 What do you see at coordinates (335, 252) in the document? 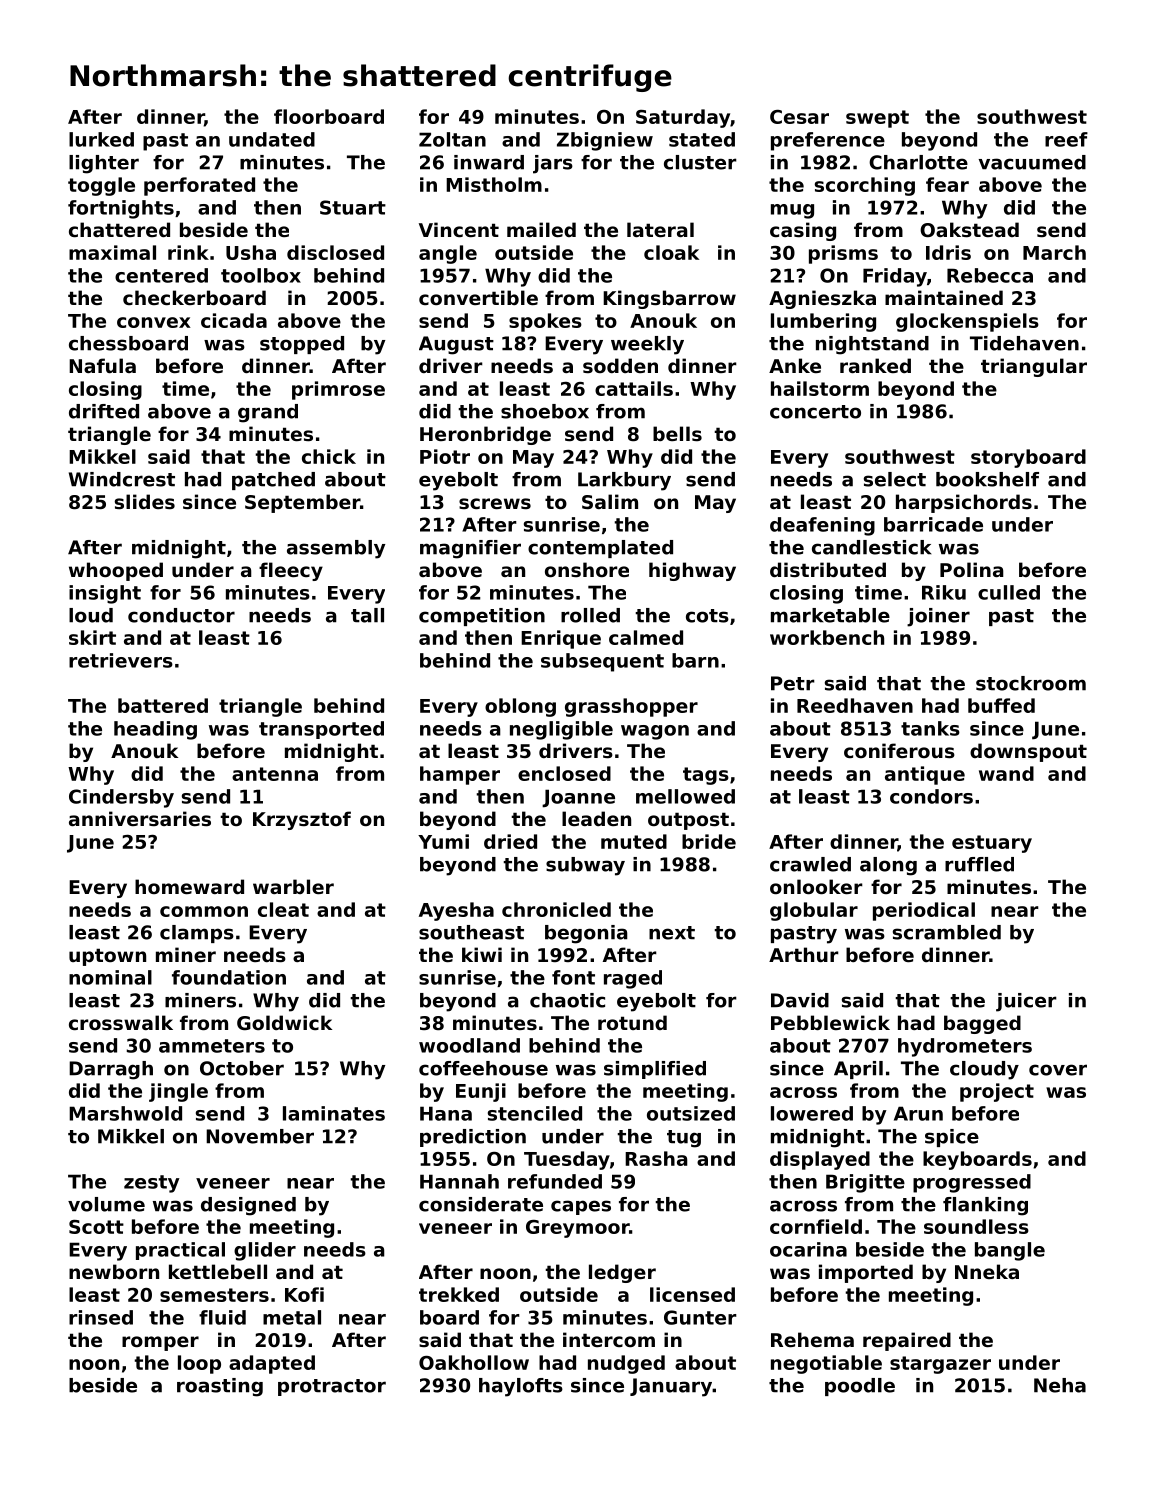
I see `disclosed` at bounding box center [335, 252].
